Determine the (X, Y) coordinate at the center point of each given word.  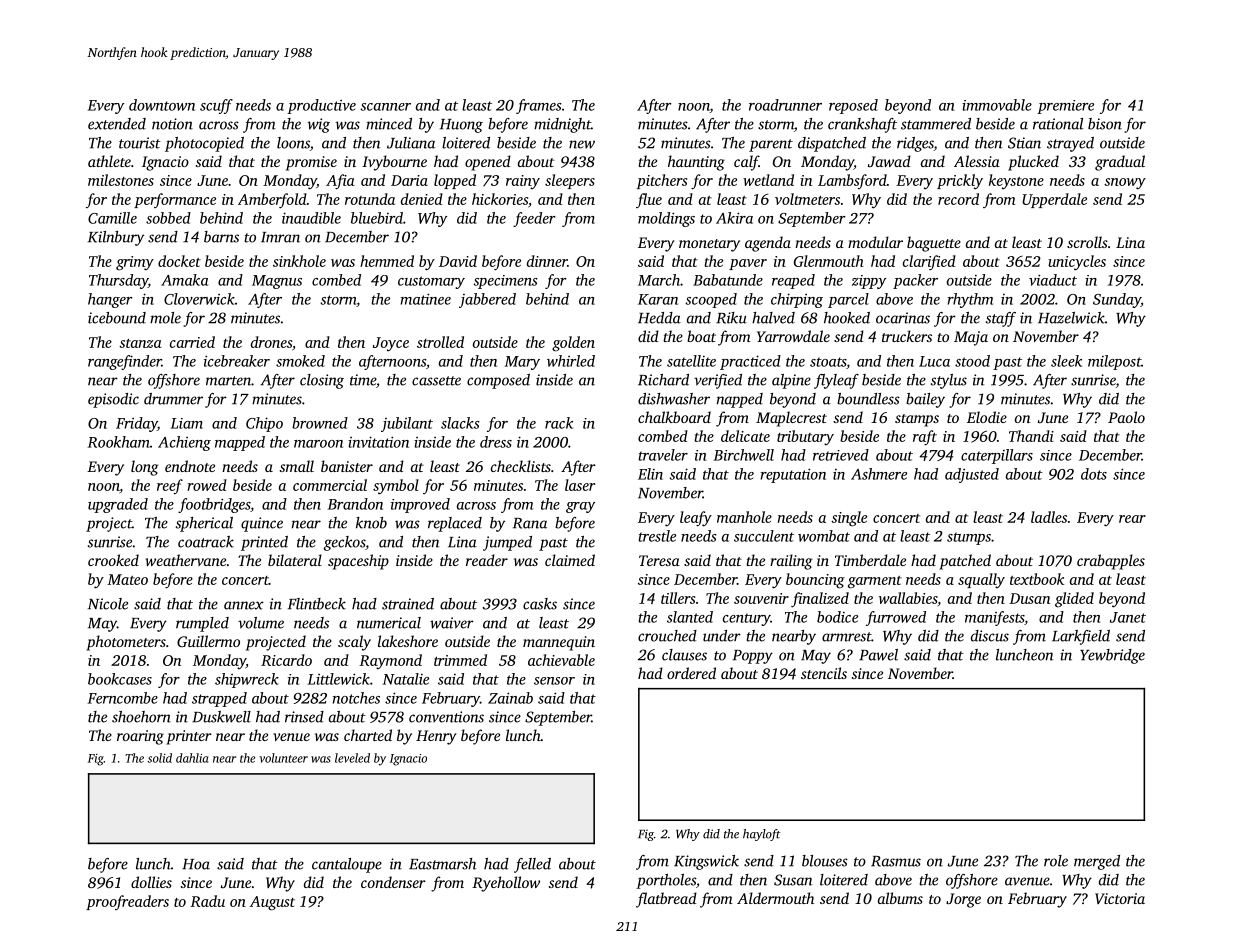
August (272, 903)
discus (990, 636)
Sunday (1117, 300)
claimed (570, 560)
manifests (994, 618)
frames (539, 106)
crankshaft (862, 125)
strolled (440, 342)
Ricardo (286, 660)
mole (165, 318)
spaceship (358, 562)
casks (540, 604)
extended (117, 124)
